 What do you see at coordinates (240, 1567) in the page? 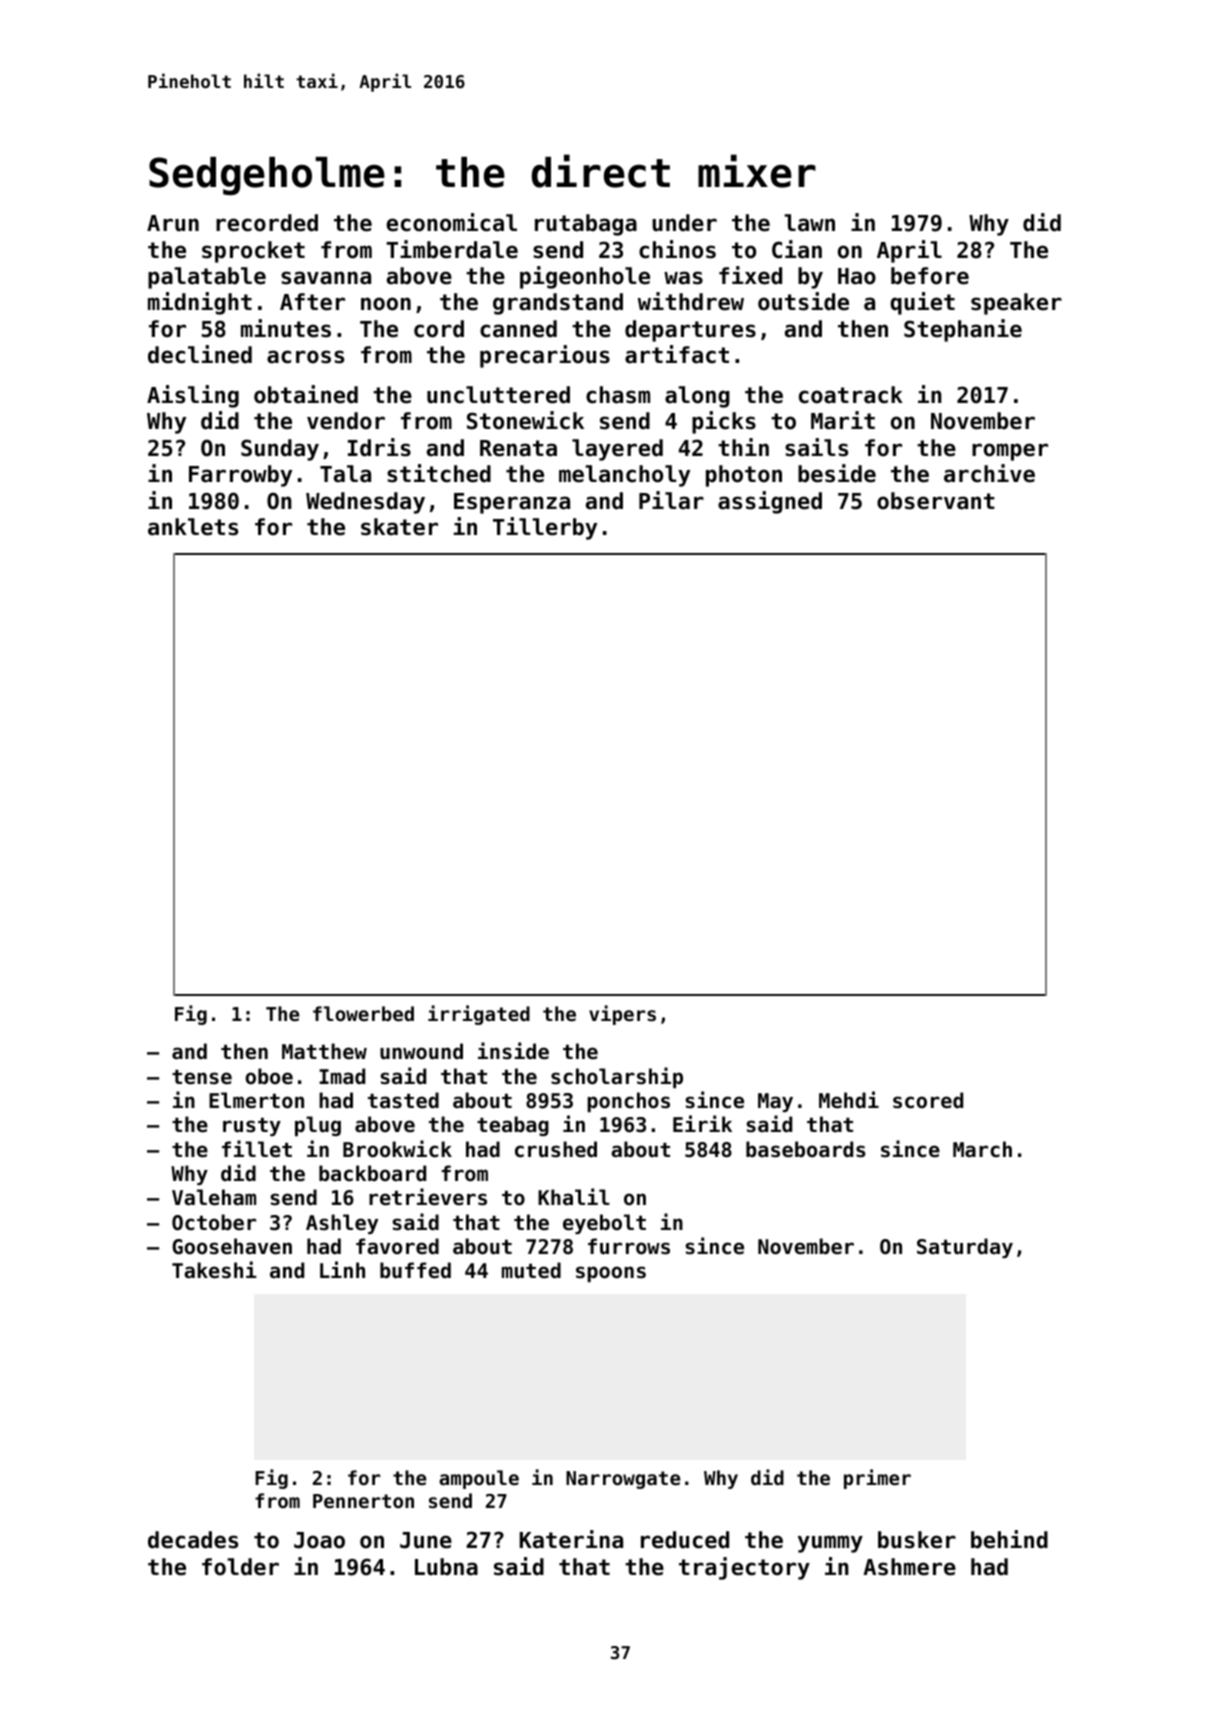
I see `folder` at bounding box center [240, 1567].
